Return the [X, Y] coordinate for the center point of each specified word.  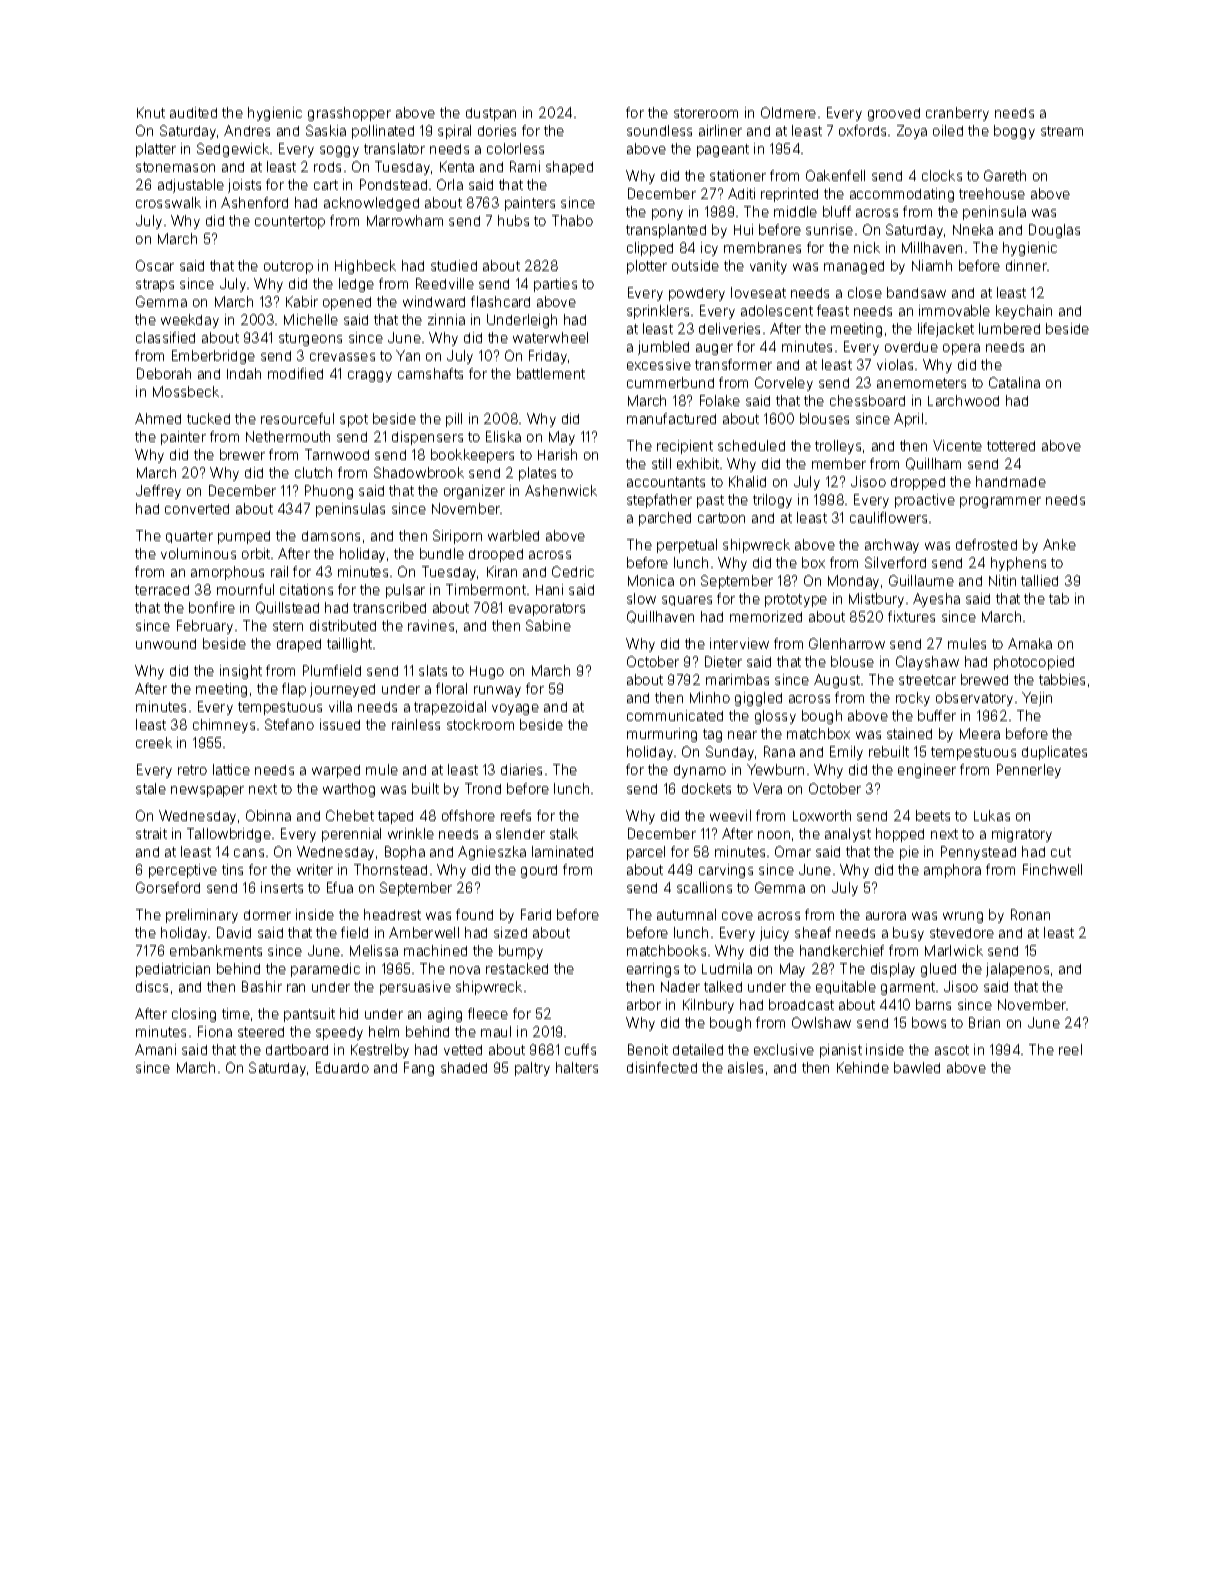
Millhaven [932, 247]
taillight [349, 645]
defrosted [986, 544]
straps [155, 285]
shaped [569, 168]
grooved [894, 114]
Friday [548, 357]
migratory [1022, 835]
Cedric [573, 571]
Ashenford [254, 202]
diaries [521, 769]
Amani [155, 1049]
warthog [349, 790]
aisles [745, 1067]
